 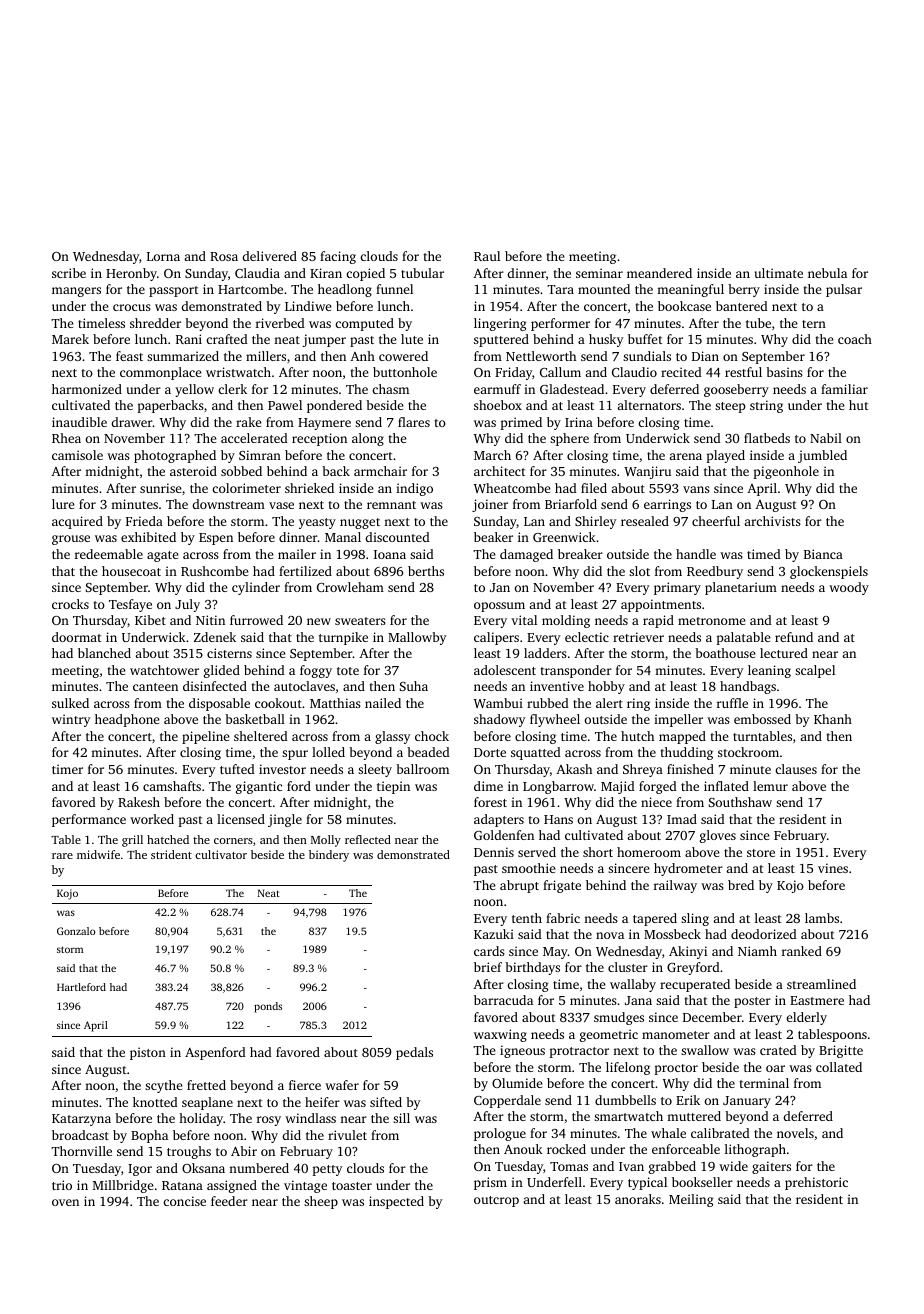 What do you see at coordinates (493, 537) in the screenshot?
I see `beaker` at bounding box center [493, 537].
